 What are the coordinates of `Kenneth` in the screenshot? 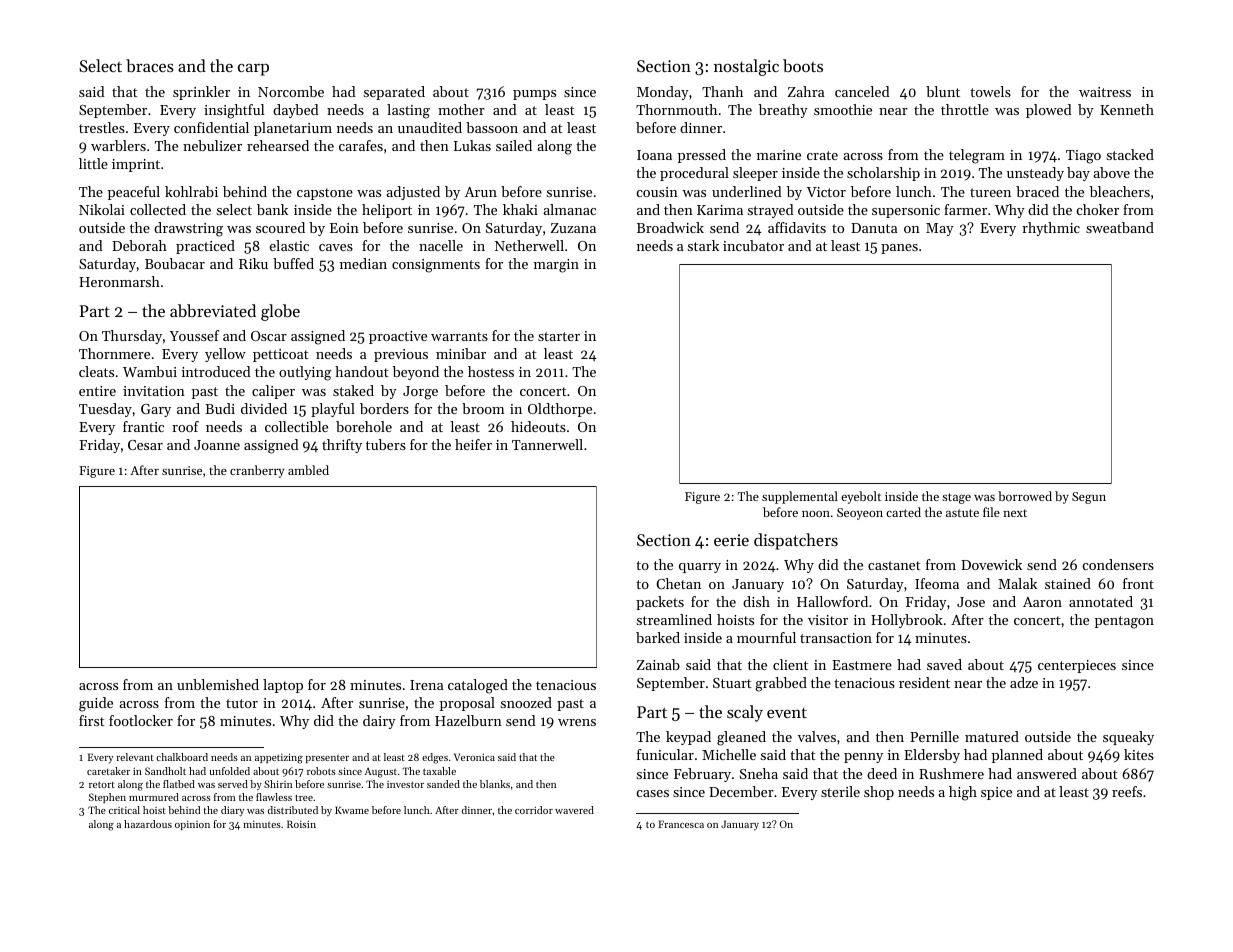 It's located at (1127, 109).
